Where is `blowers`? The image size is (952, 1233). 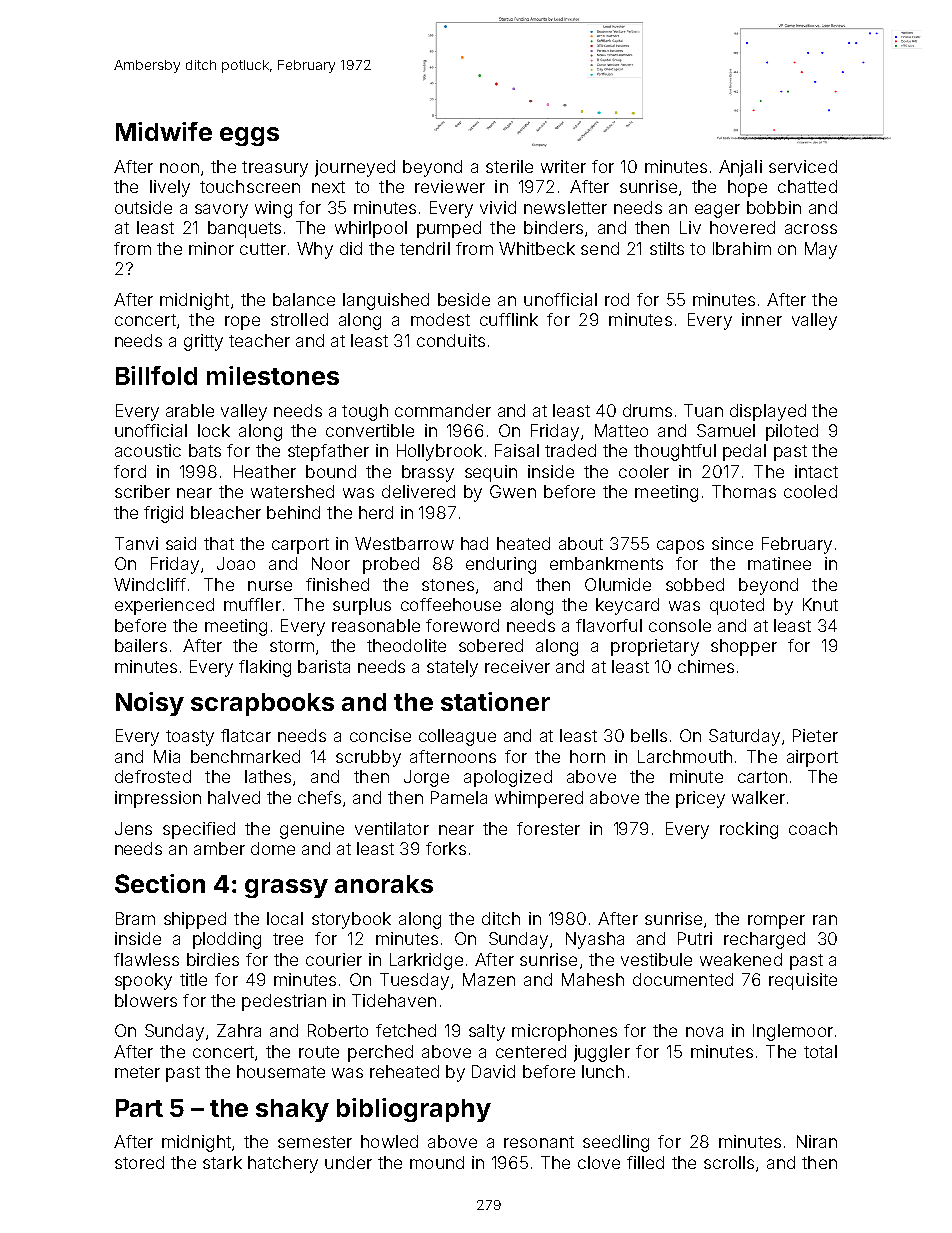
blowers is located at coordinates (146, 1000).
